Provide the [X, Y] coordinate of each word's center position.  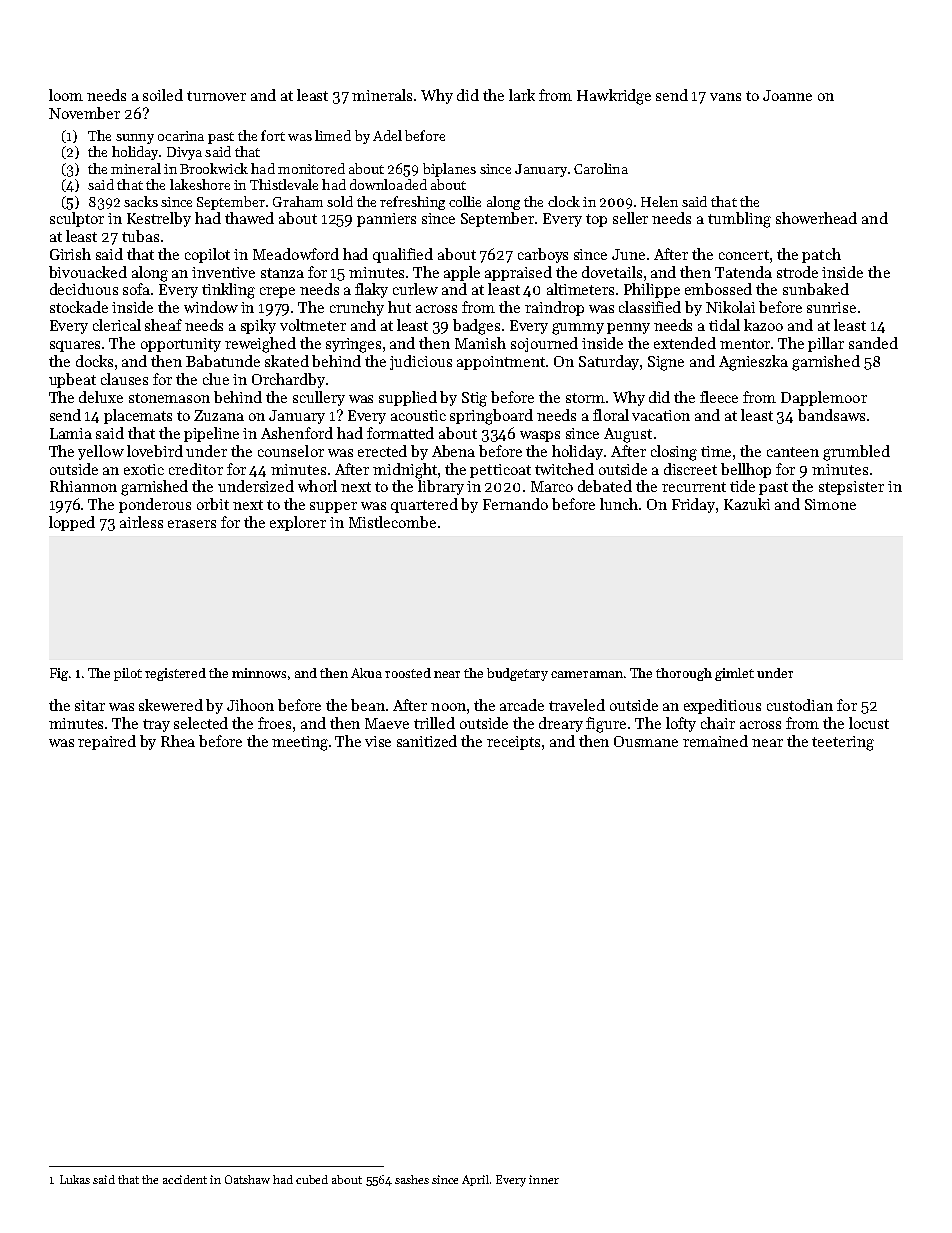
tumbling [739, 220]
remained [715, 741]
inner [544, 1179]
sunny [135, 139]
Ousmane [646, 741]
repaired [107, 742]
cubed [312, 1179]
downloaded [388, 184]
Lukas [75, 1179]
